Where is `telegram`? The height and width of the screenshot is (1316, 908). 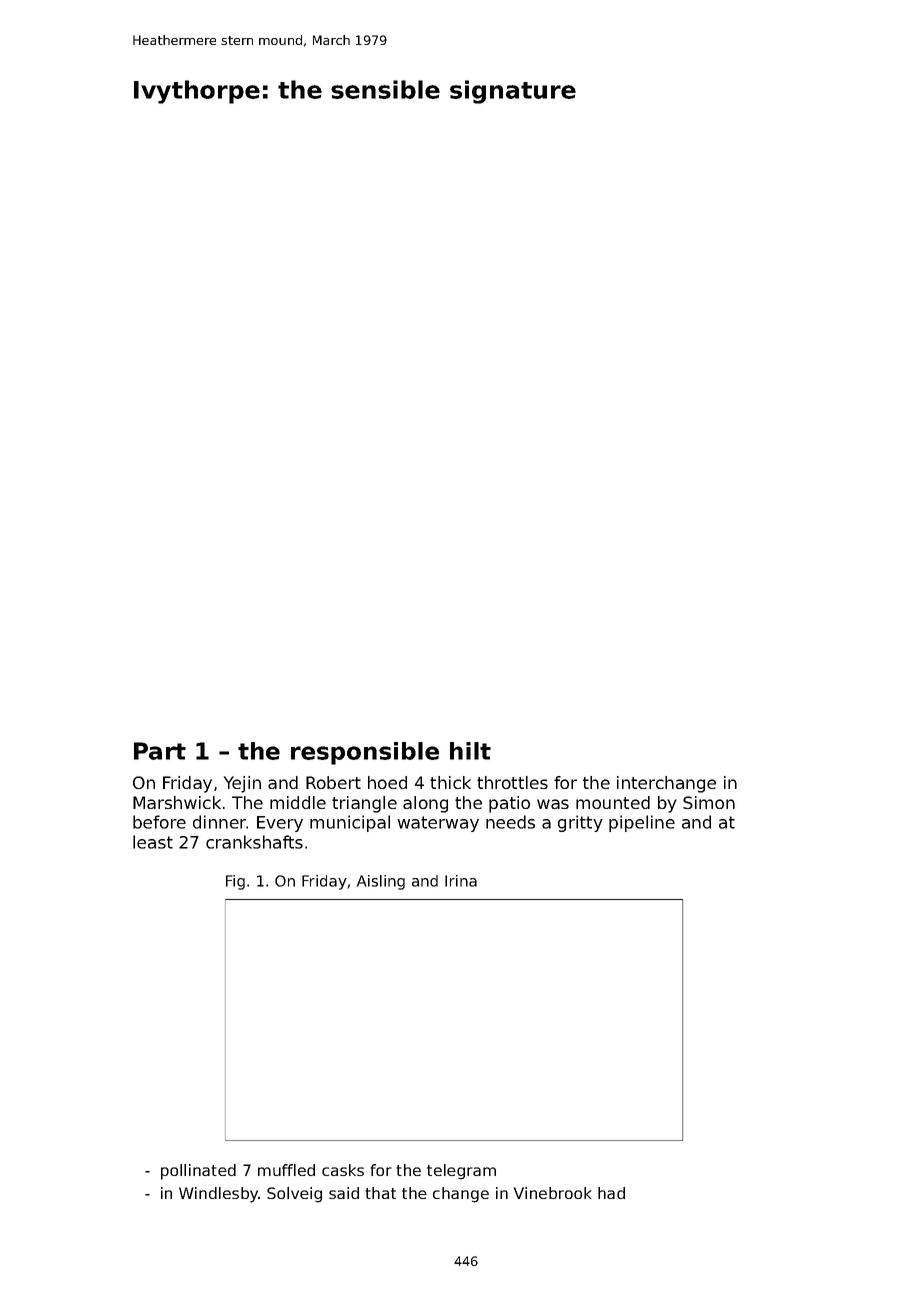 telegram is located at coordinates (461, 1172).
